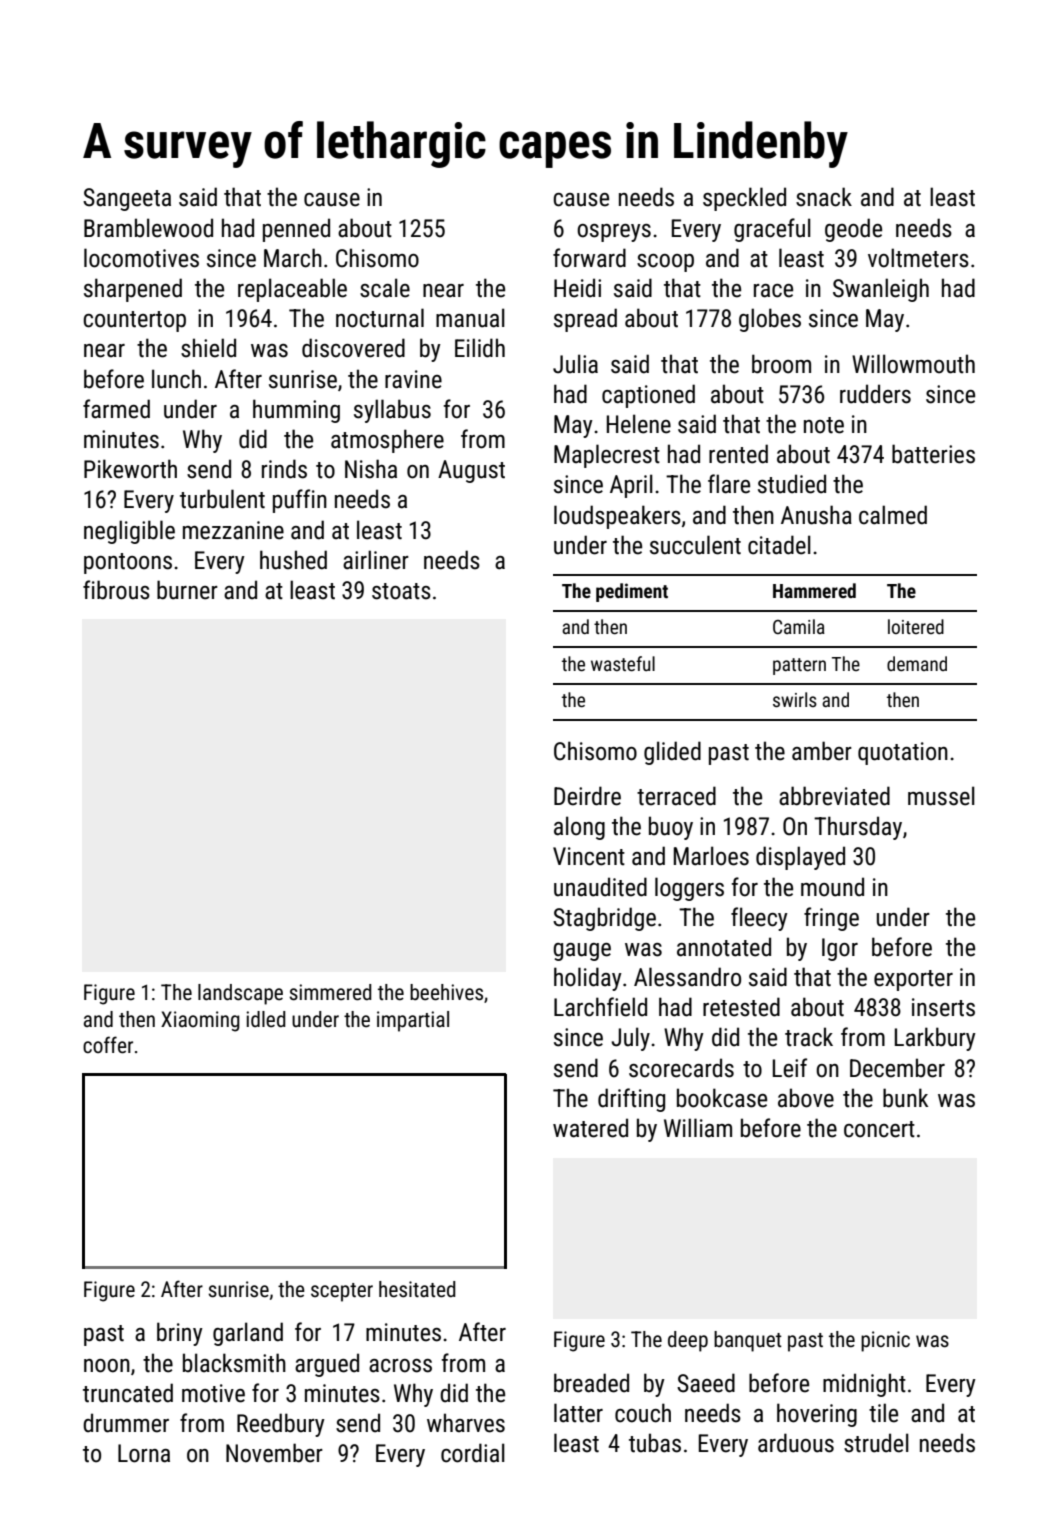 Image resolution: width=1059 pixels, height=1534 pixels. Describe the element at coordinates (240, 994) in the image. I see `landscape` at that location.
